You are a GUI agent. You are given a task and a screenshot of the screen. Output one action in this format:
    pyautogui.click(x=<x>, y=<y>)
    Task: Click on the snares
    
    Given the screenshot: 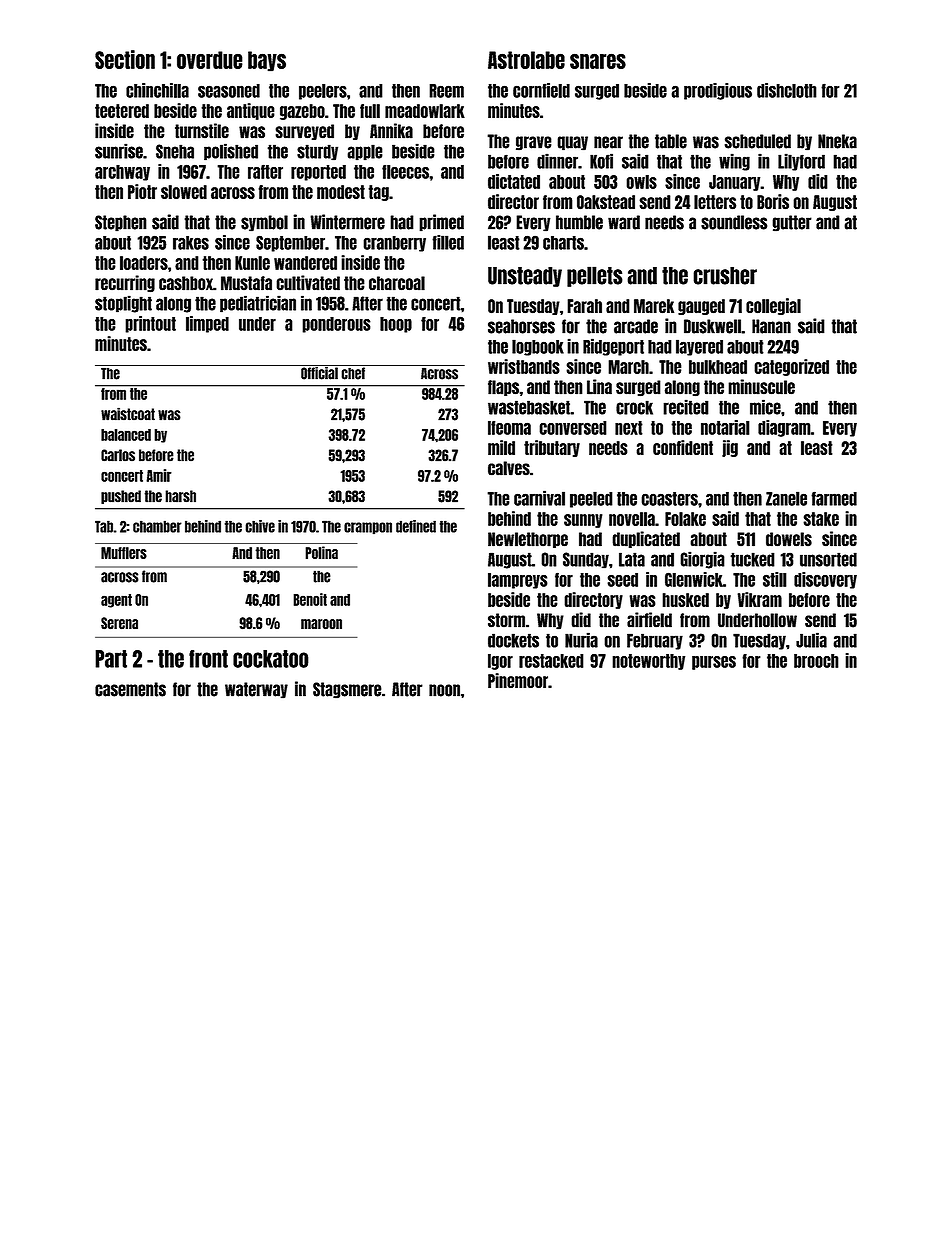 What is the action you would take?
    pyautogui.click(x=598, y=61)
